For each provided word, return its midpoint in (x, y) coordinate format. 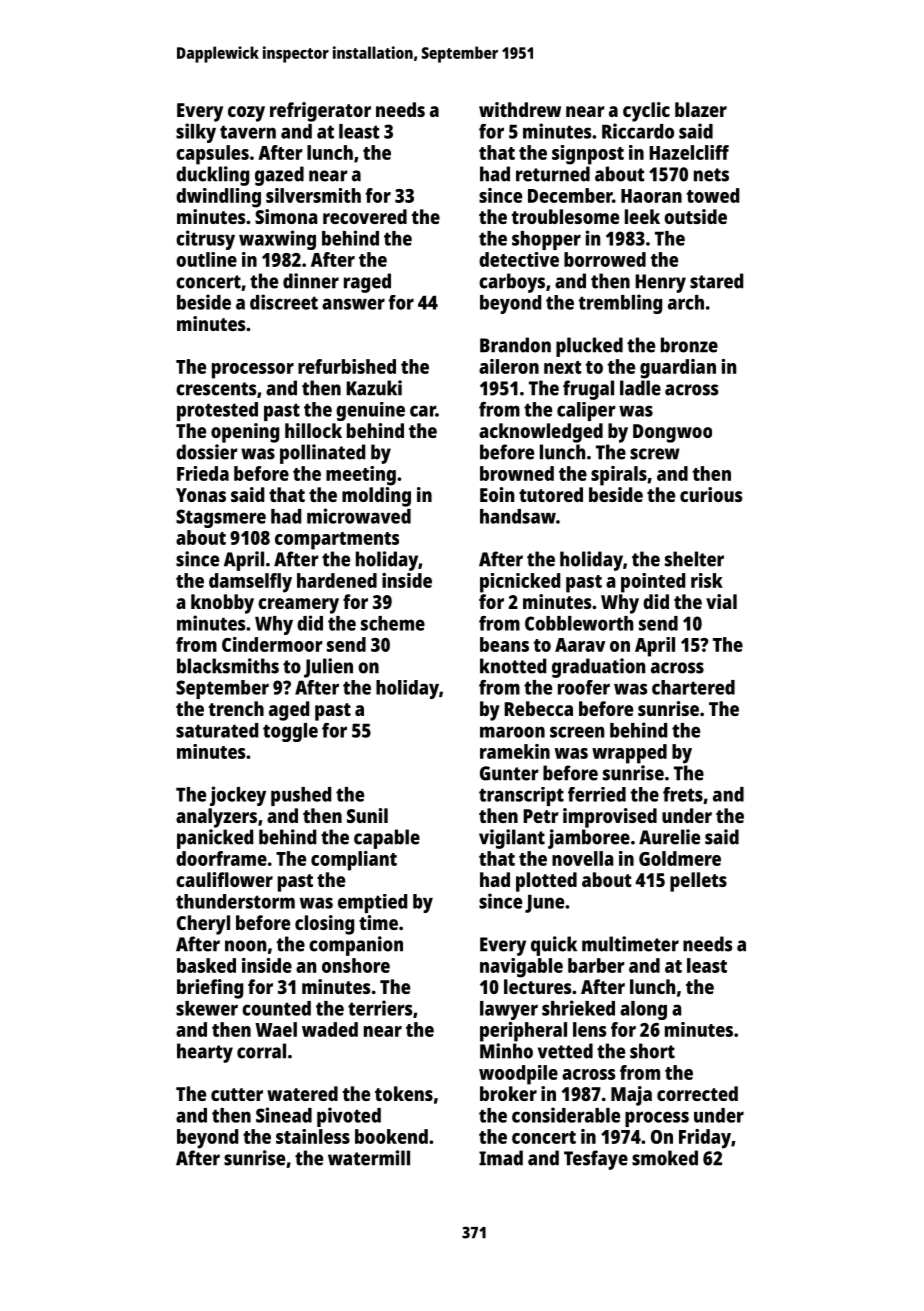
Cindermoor (272, 644)
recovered (365, 216)
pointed (653, 583)
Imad (501, 1158)
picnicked (520, 583)
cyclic (646, 112)
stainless (313, 1136)
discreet (284, 302)
